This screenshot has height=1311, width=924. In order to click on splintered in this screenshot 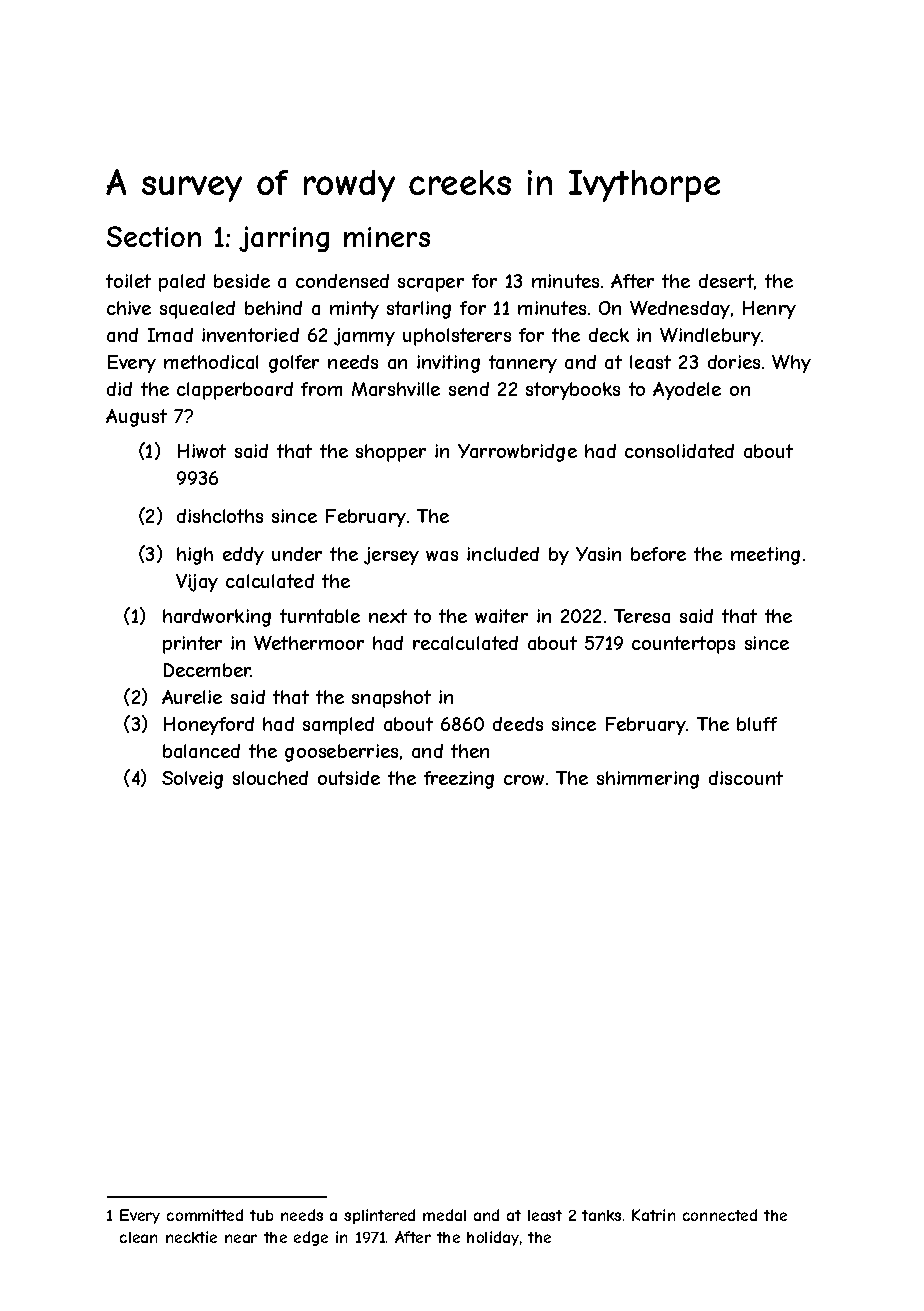, I will do `click(379, 1216)`.
